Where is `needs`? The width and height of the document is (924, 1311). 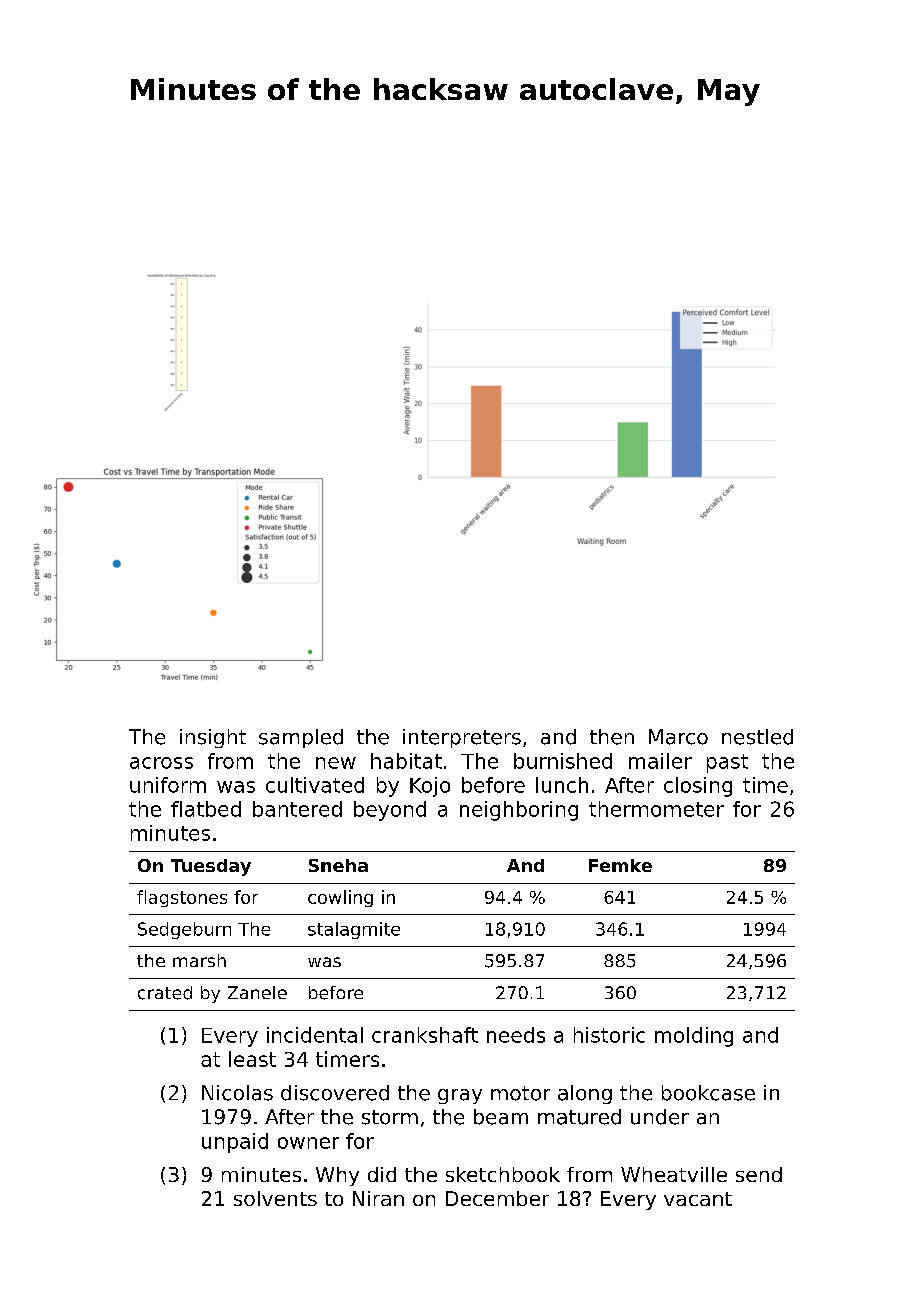 needs is located at coordinates (516, 1035).
